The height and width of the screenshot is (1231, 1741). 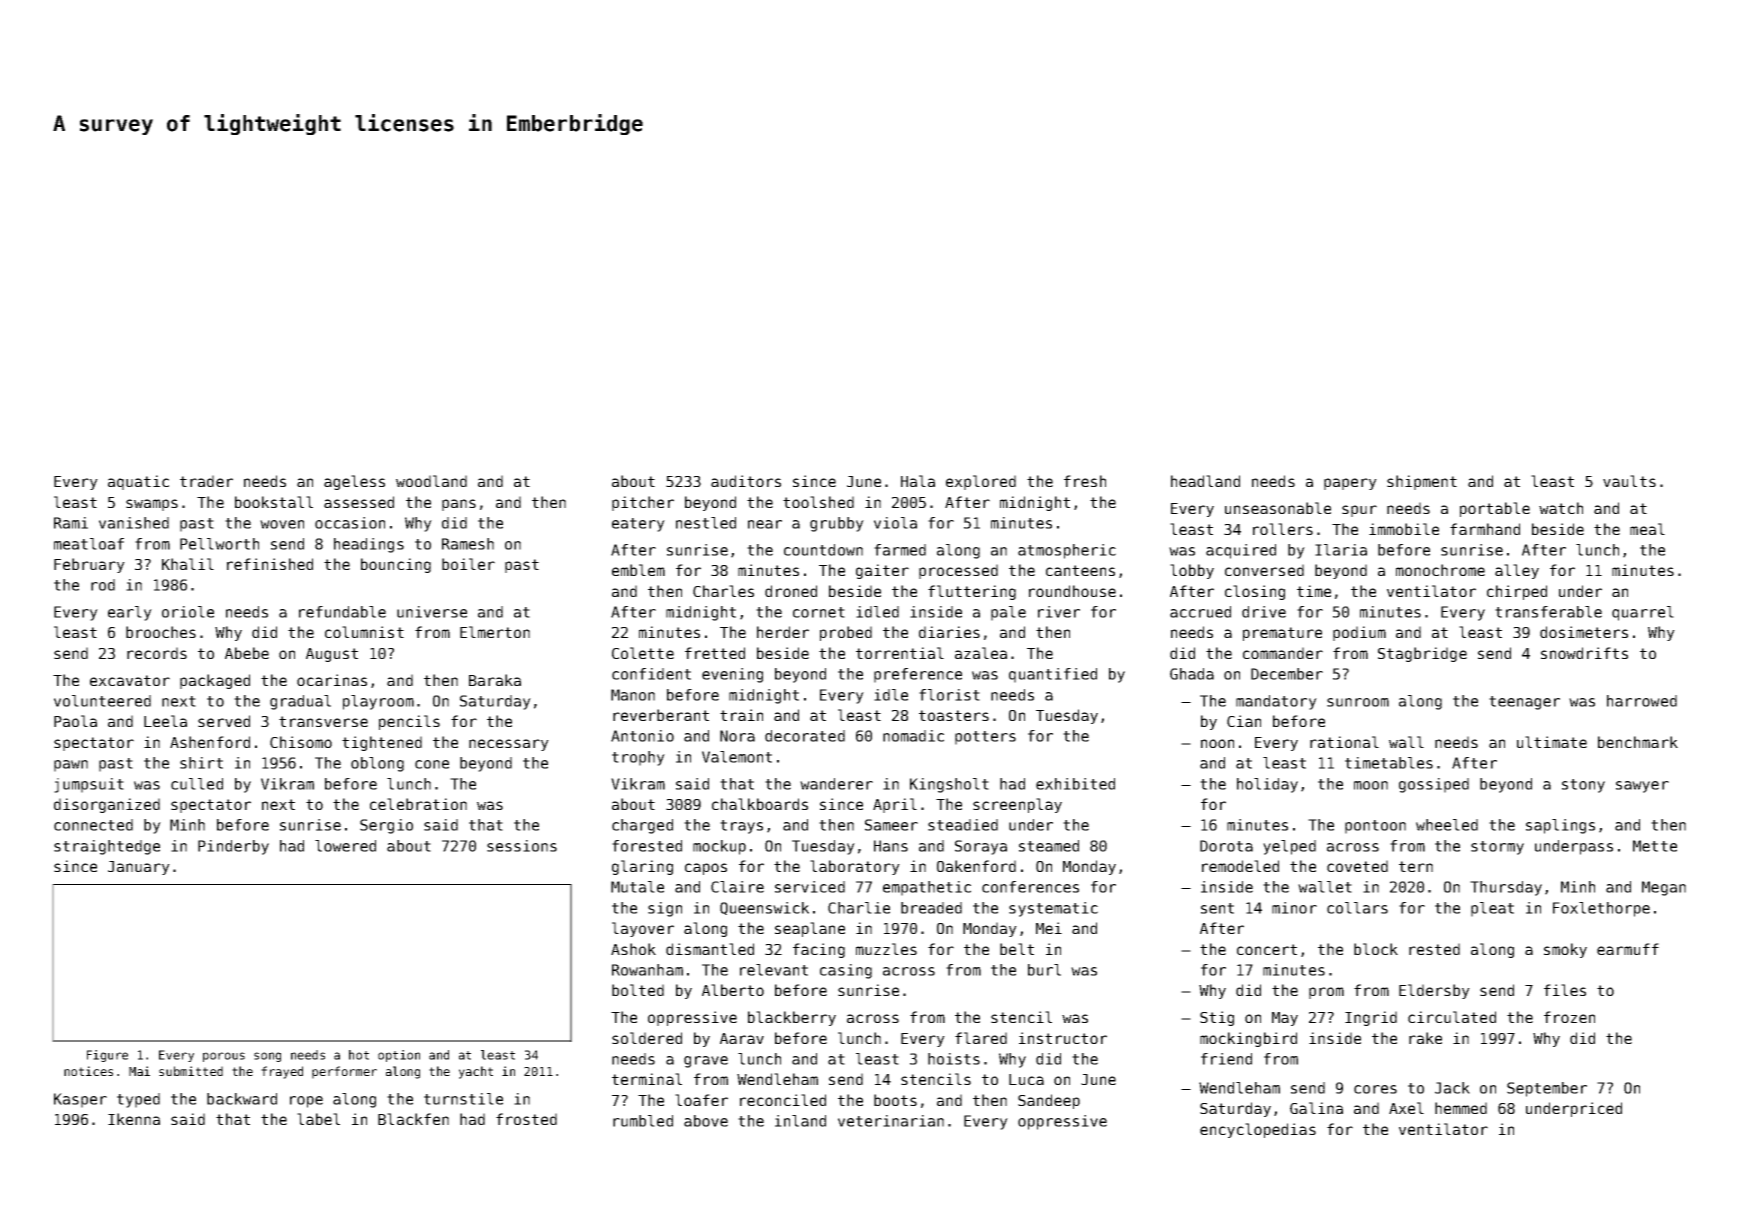 I want to click on farmhand, so click(x=1485, y=529).
